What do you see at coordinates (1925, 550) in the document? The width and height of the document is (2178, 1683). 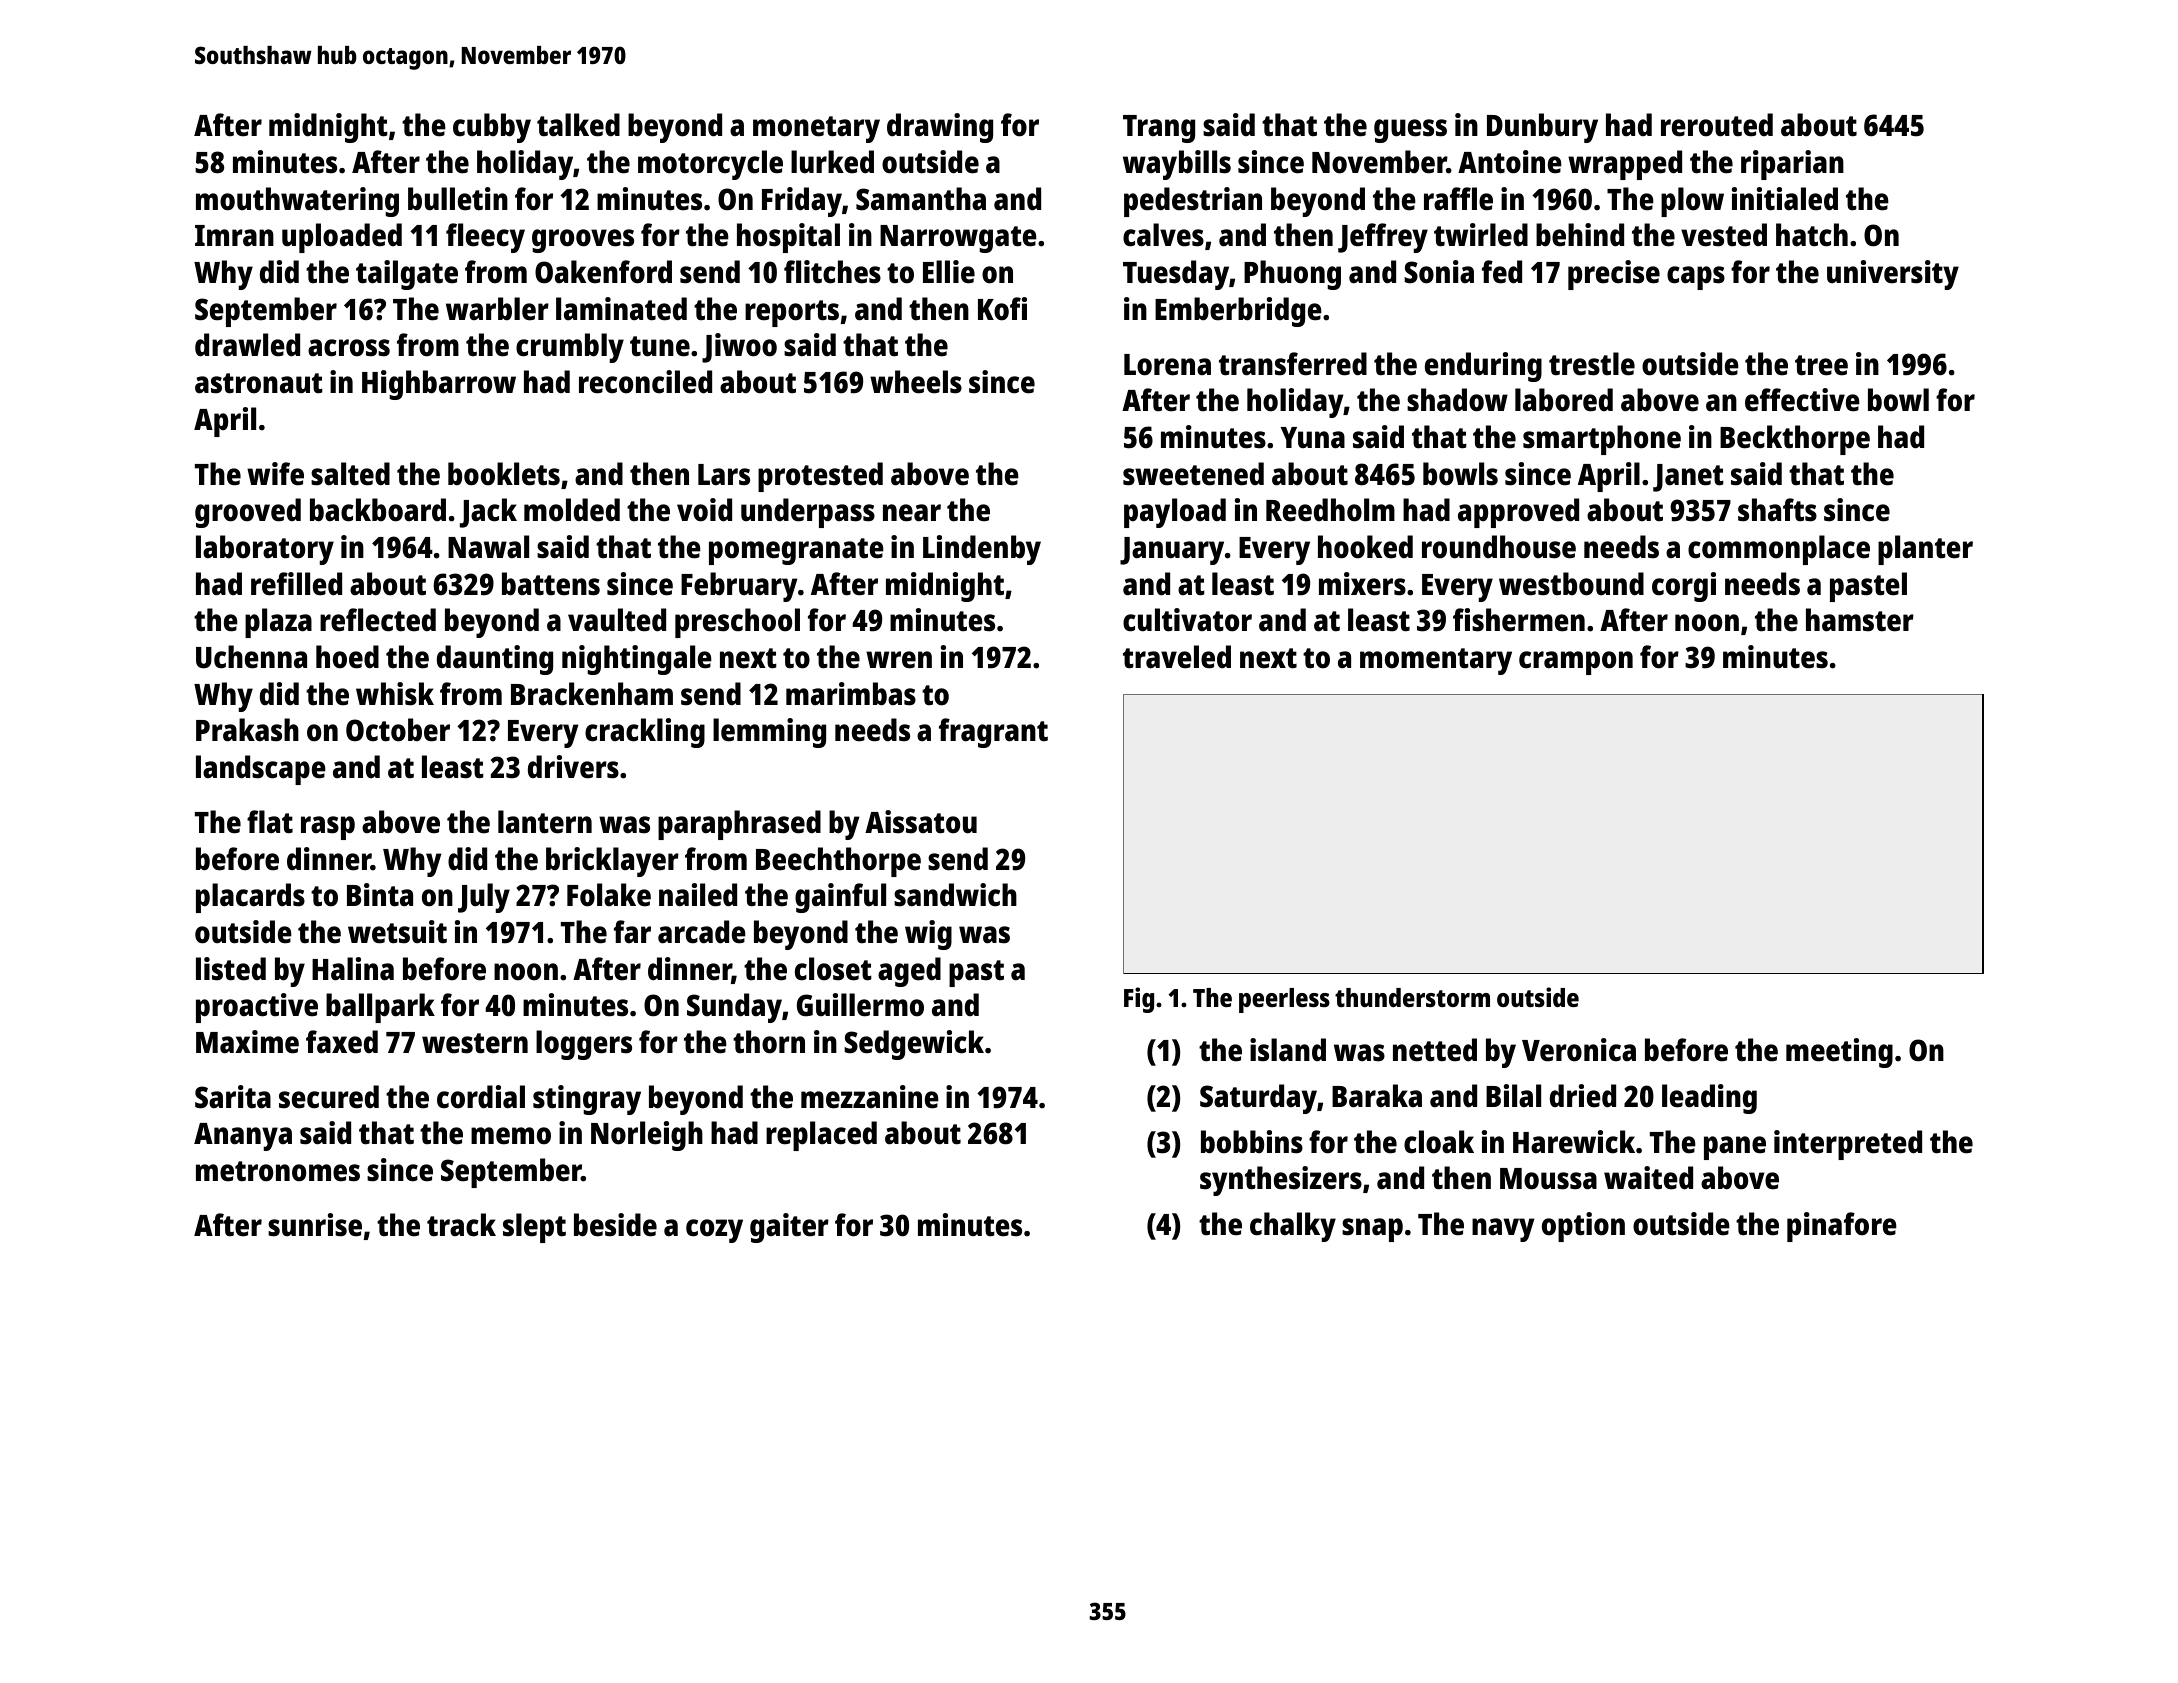 I see `planter` at bounding box center [1925, 550].
